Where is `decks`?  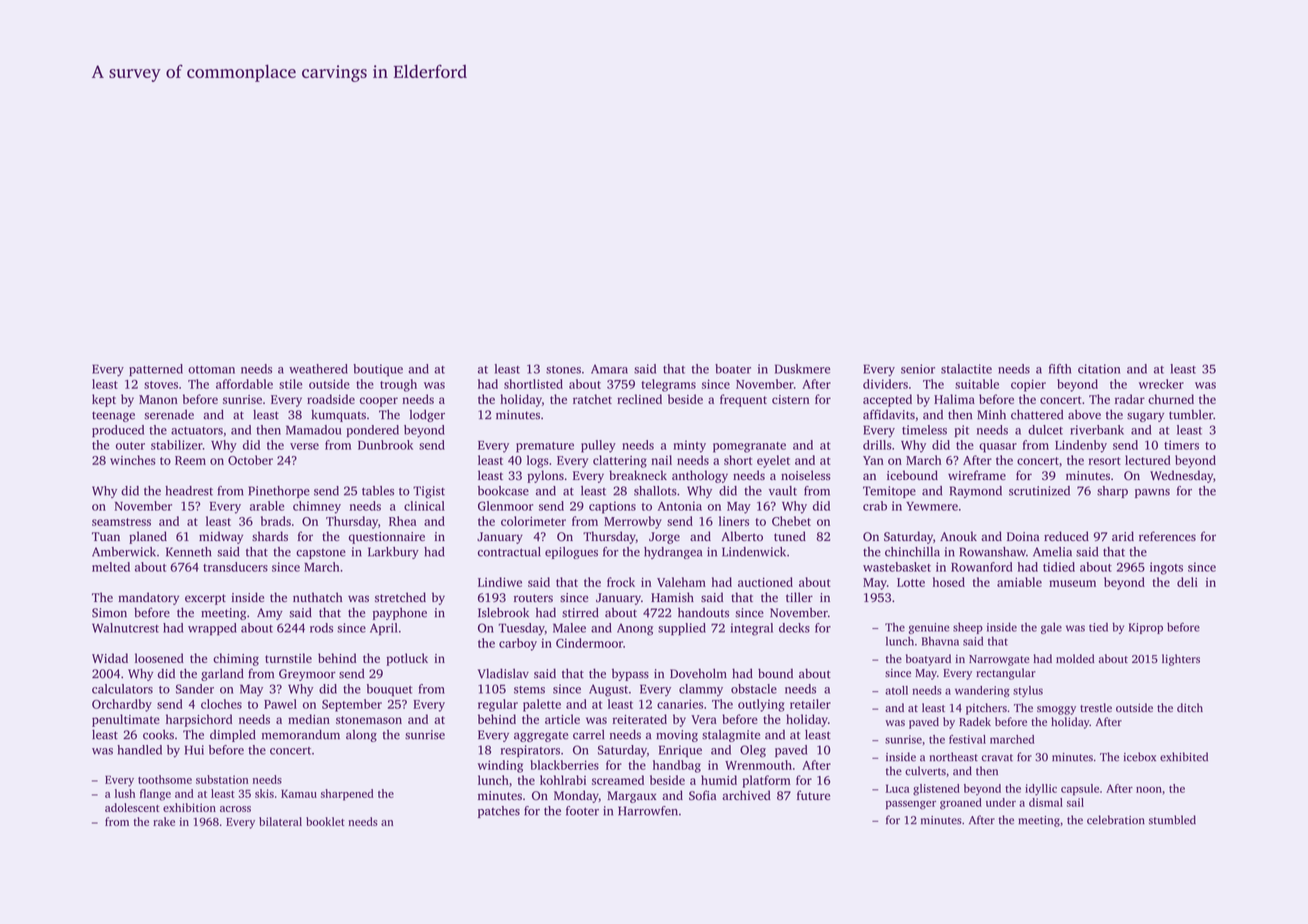
decks is located at coordinates (794, 628).
